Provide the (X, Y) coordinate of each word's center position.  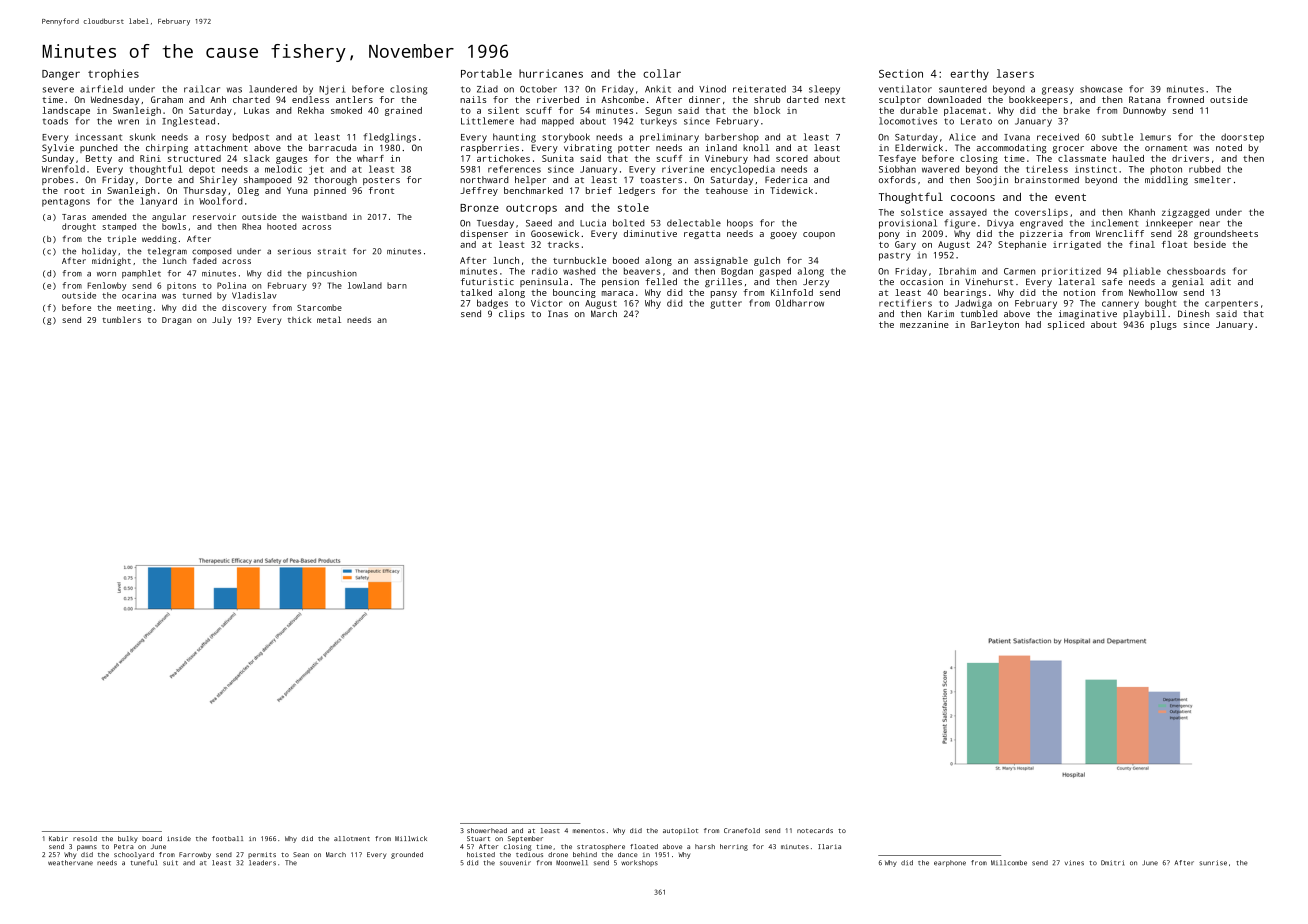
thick (299, 320)
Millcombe (1009, 863)
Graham (167, 99)
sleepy (824, 90)
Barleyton (995, 325)
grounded (407, 855)
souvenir (515, 863)
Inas (558, 313)
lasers (1015, 73)
